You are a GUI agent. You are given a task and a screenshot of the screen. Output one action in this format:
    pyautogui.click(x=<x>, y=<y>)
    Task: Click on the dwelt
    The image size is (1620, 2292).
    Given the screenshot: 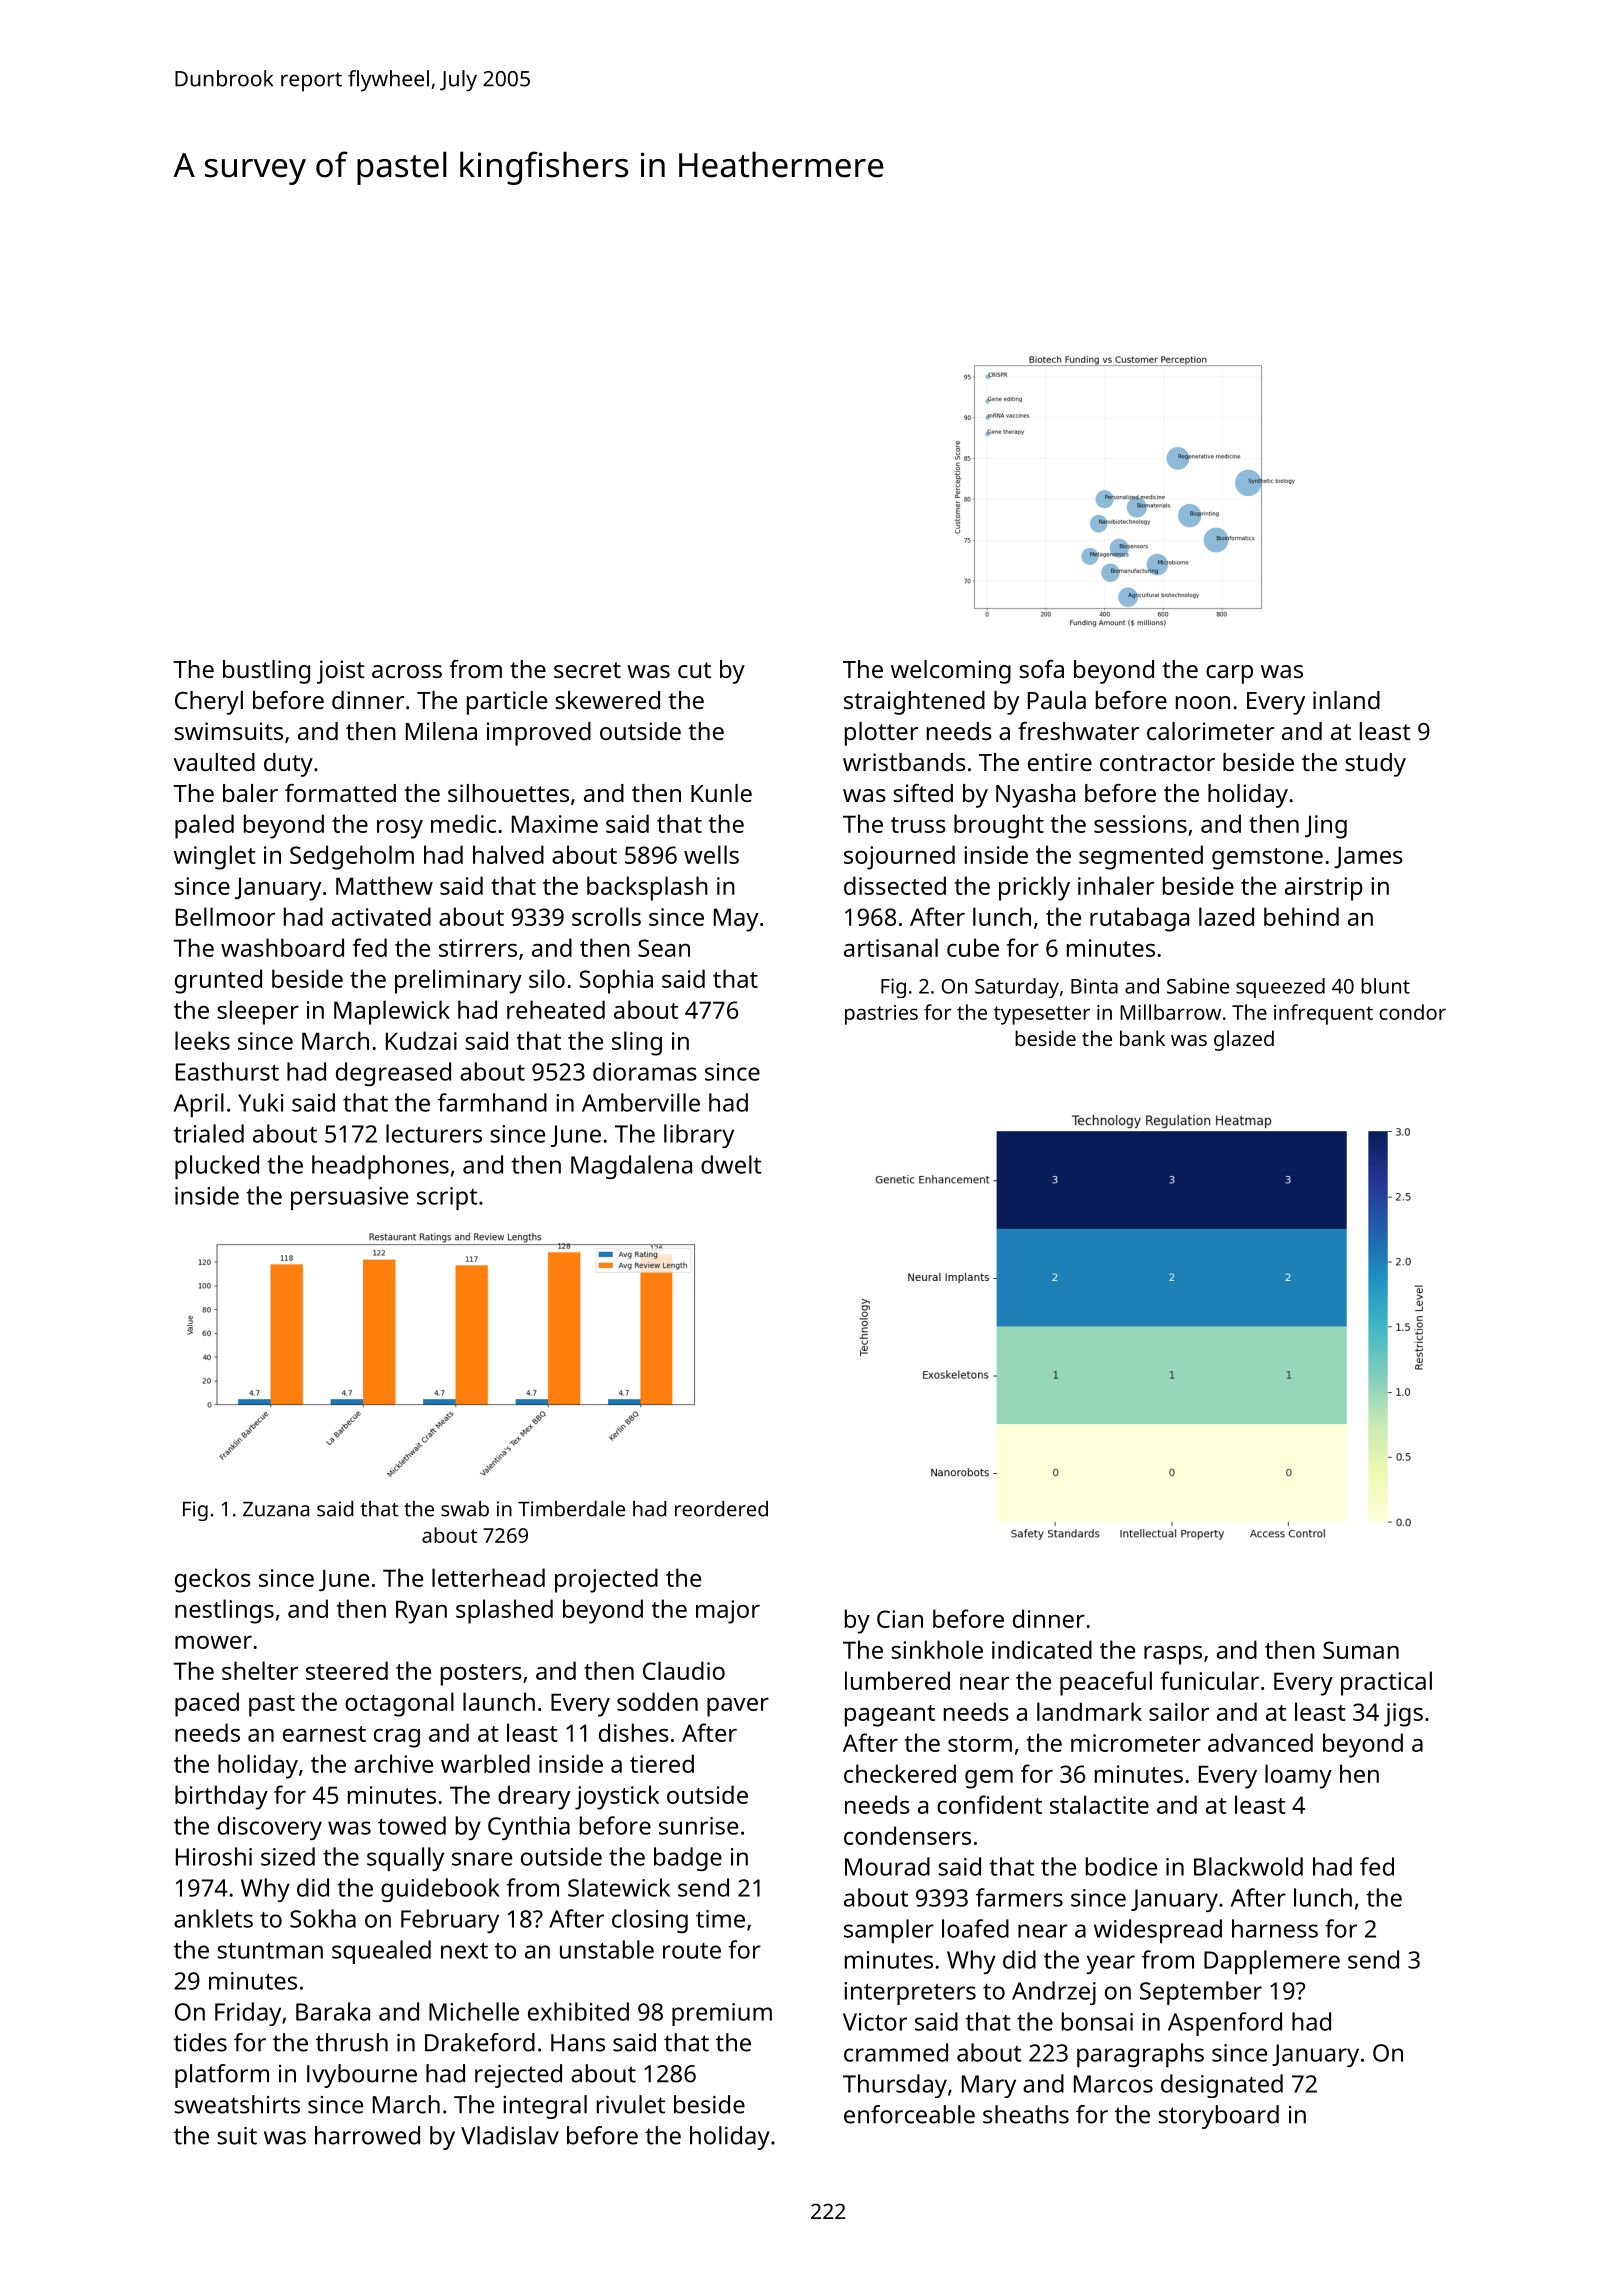 What is the action you would take?
    pyautogui.click(x=731, y=1164)
